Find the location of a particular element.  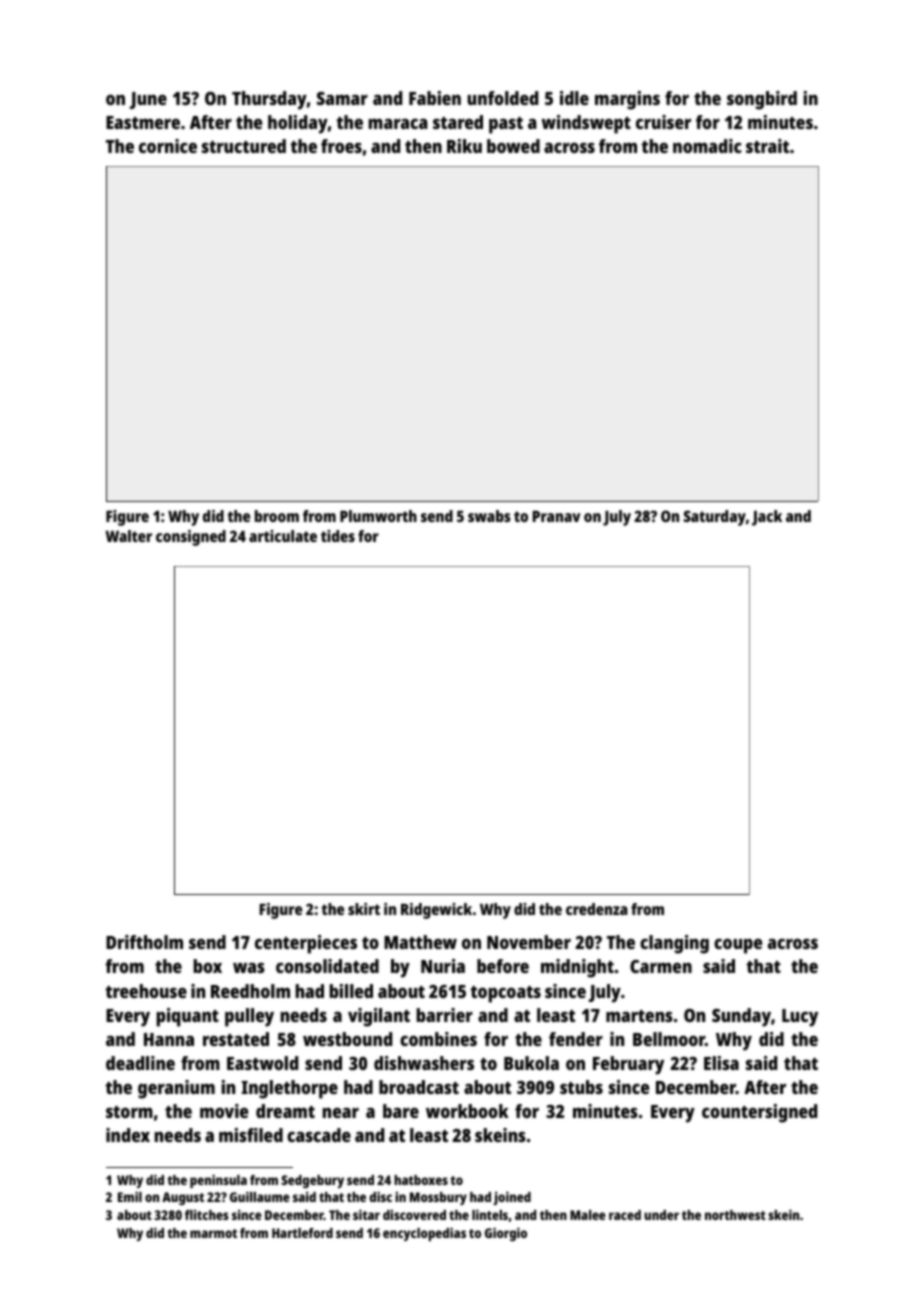

structured is located at coordinates (244, 146).
